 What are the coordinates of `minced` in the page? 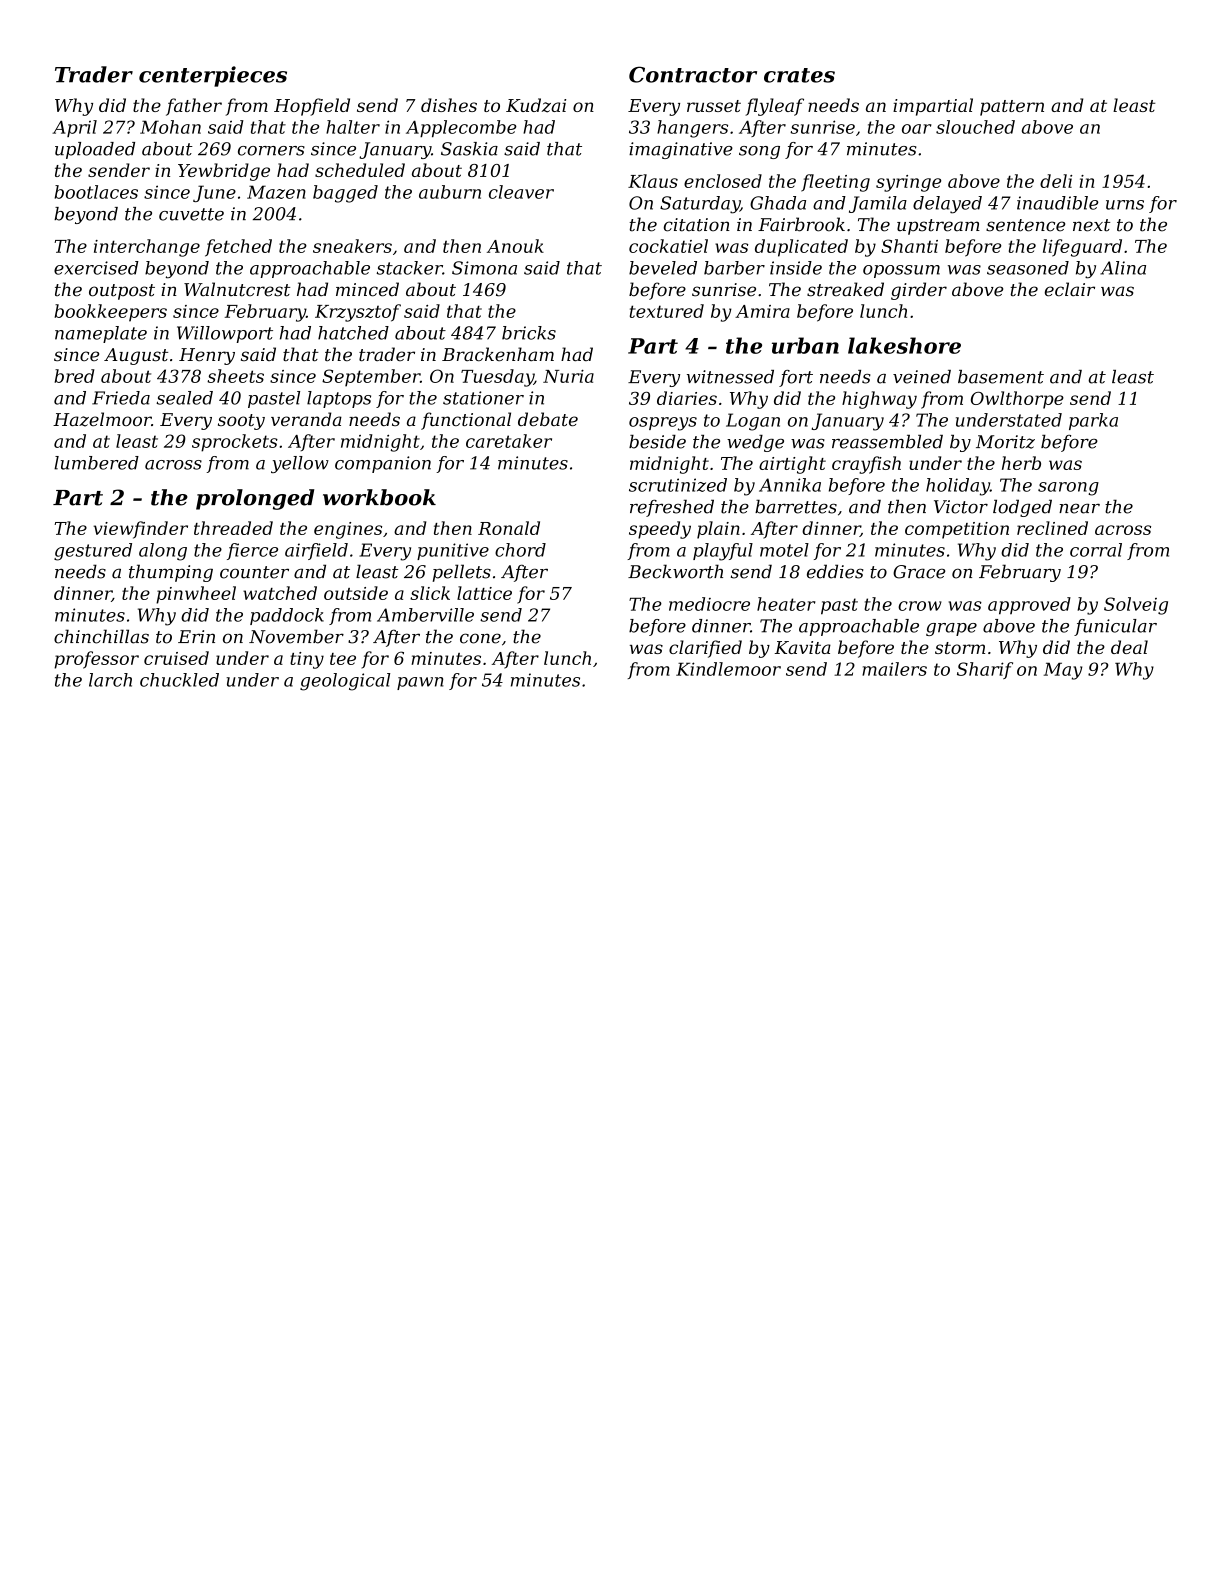 It's located at (367, 289).
